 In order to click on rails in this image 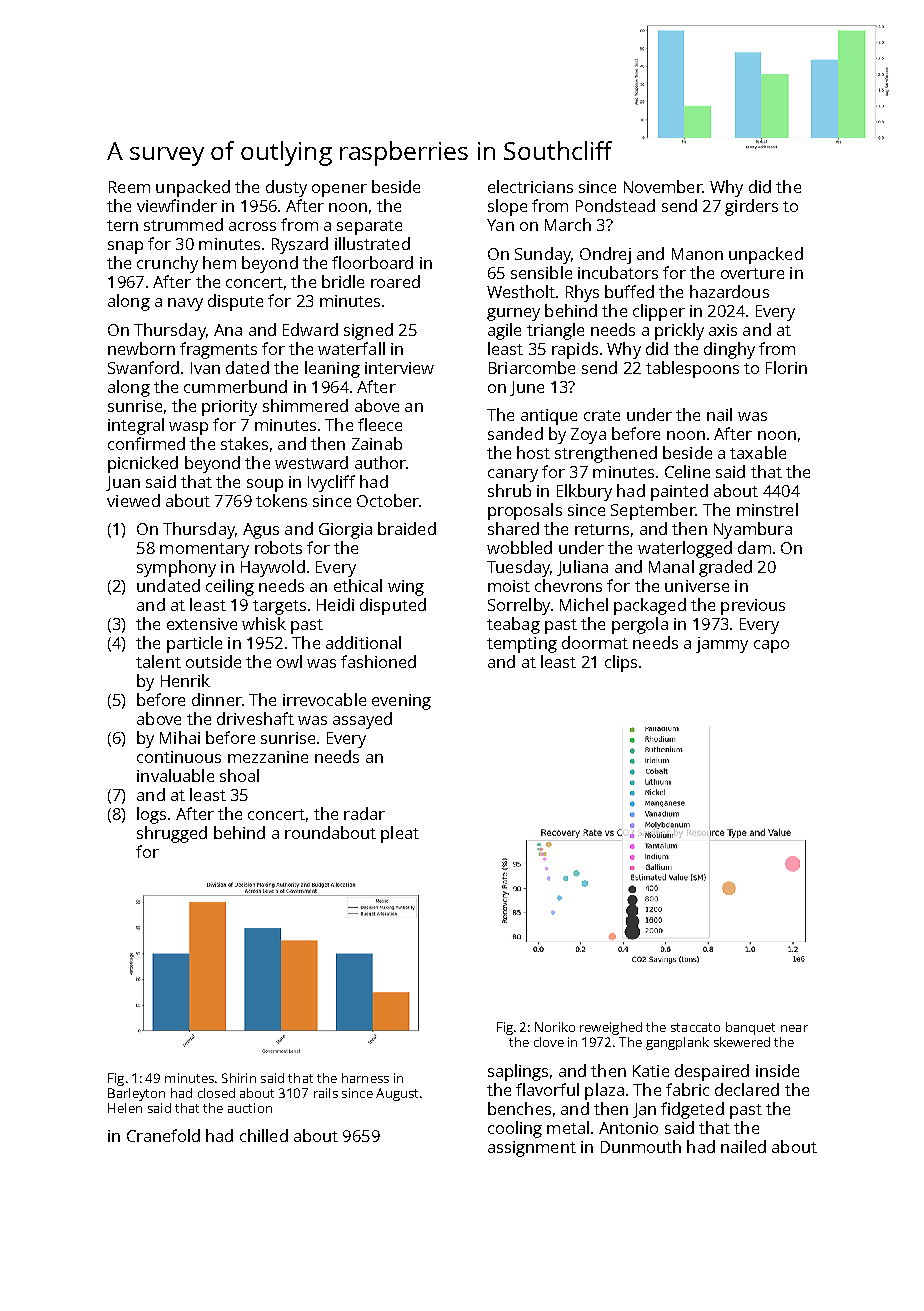, I will do `click(326, 1093)`.
